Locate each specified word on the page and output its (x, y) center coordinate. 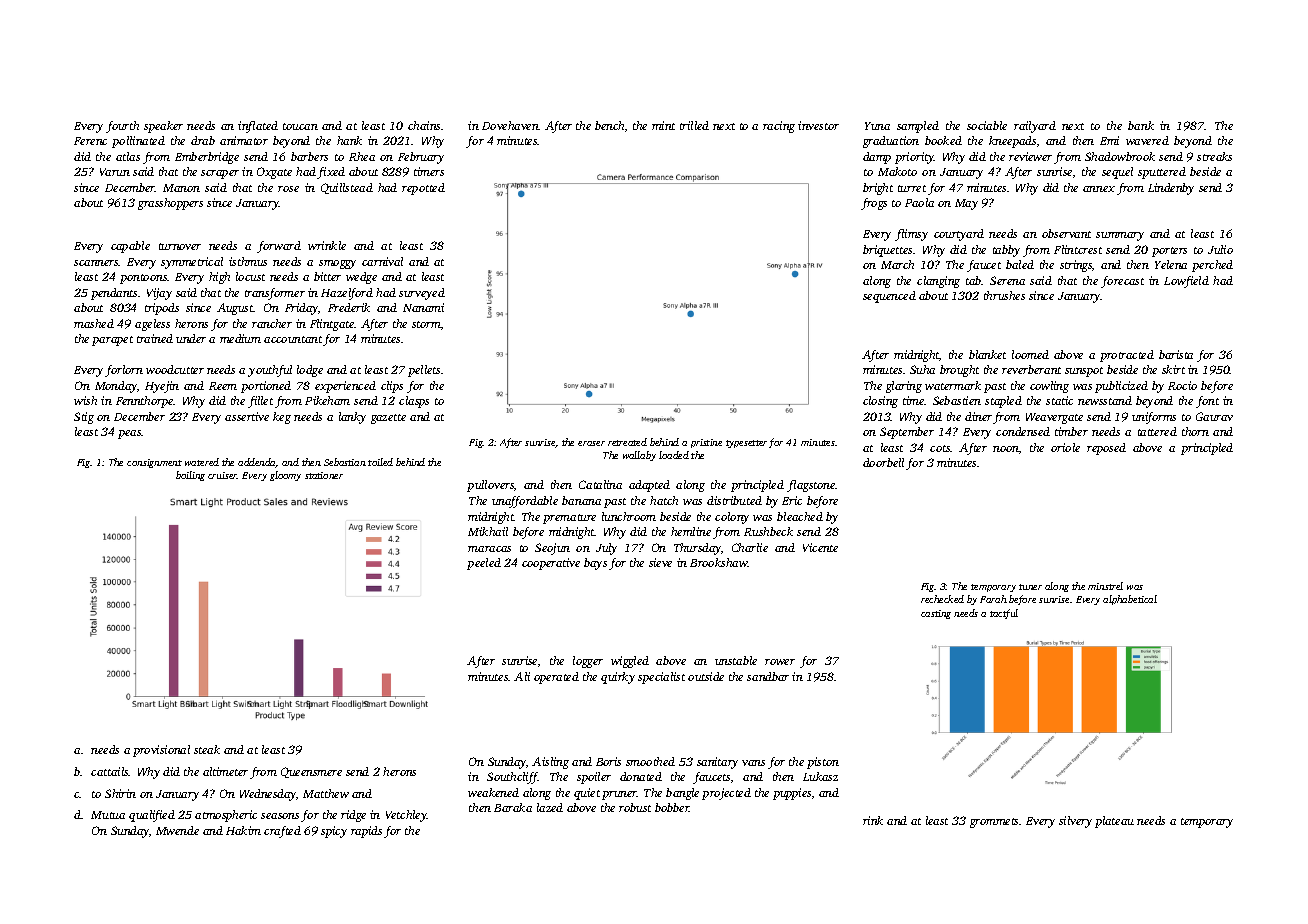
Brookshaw (719, 562)
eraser (591, 443)
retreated (627, 442)
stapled (1003, 402)
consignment (154, 463)
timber (1071, 431)
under (191, 338)
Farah (993, 599)
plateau (1114, 822)
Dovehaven (510, 125)
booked (943, 140)
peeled (484, 564)
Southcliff (512, 778)
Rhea (362, 156)
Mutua (108, 815)
